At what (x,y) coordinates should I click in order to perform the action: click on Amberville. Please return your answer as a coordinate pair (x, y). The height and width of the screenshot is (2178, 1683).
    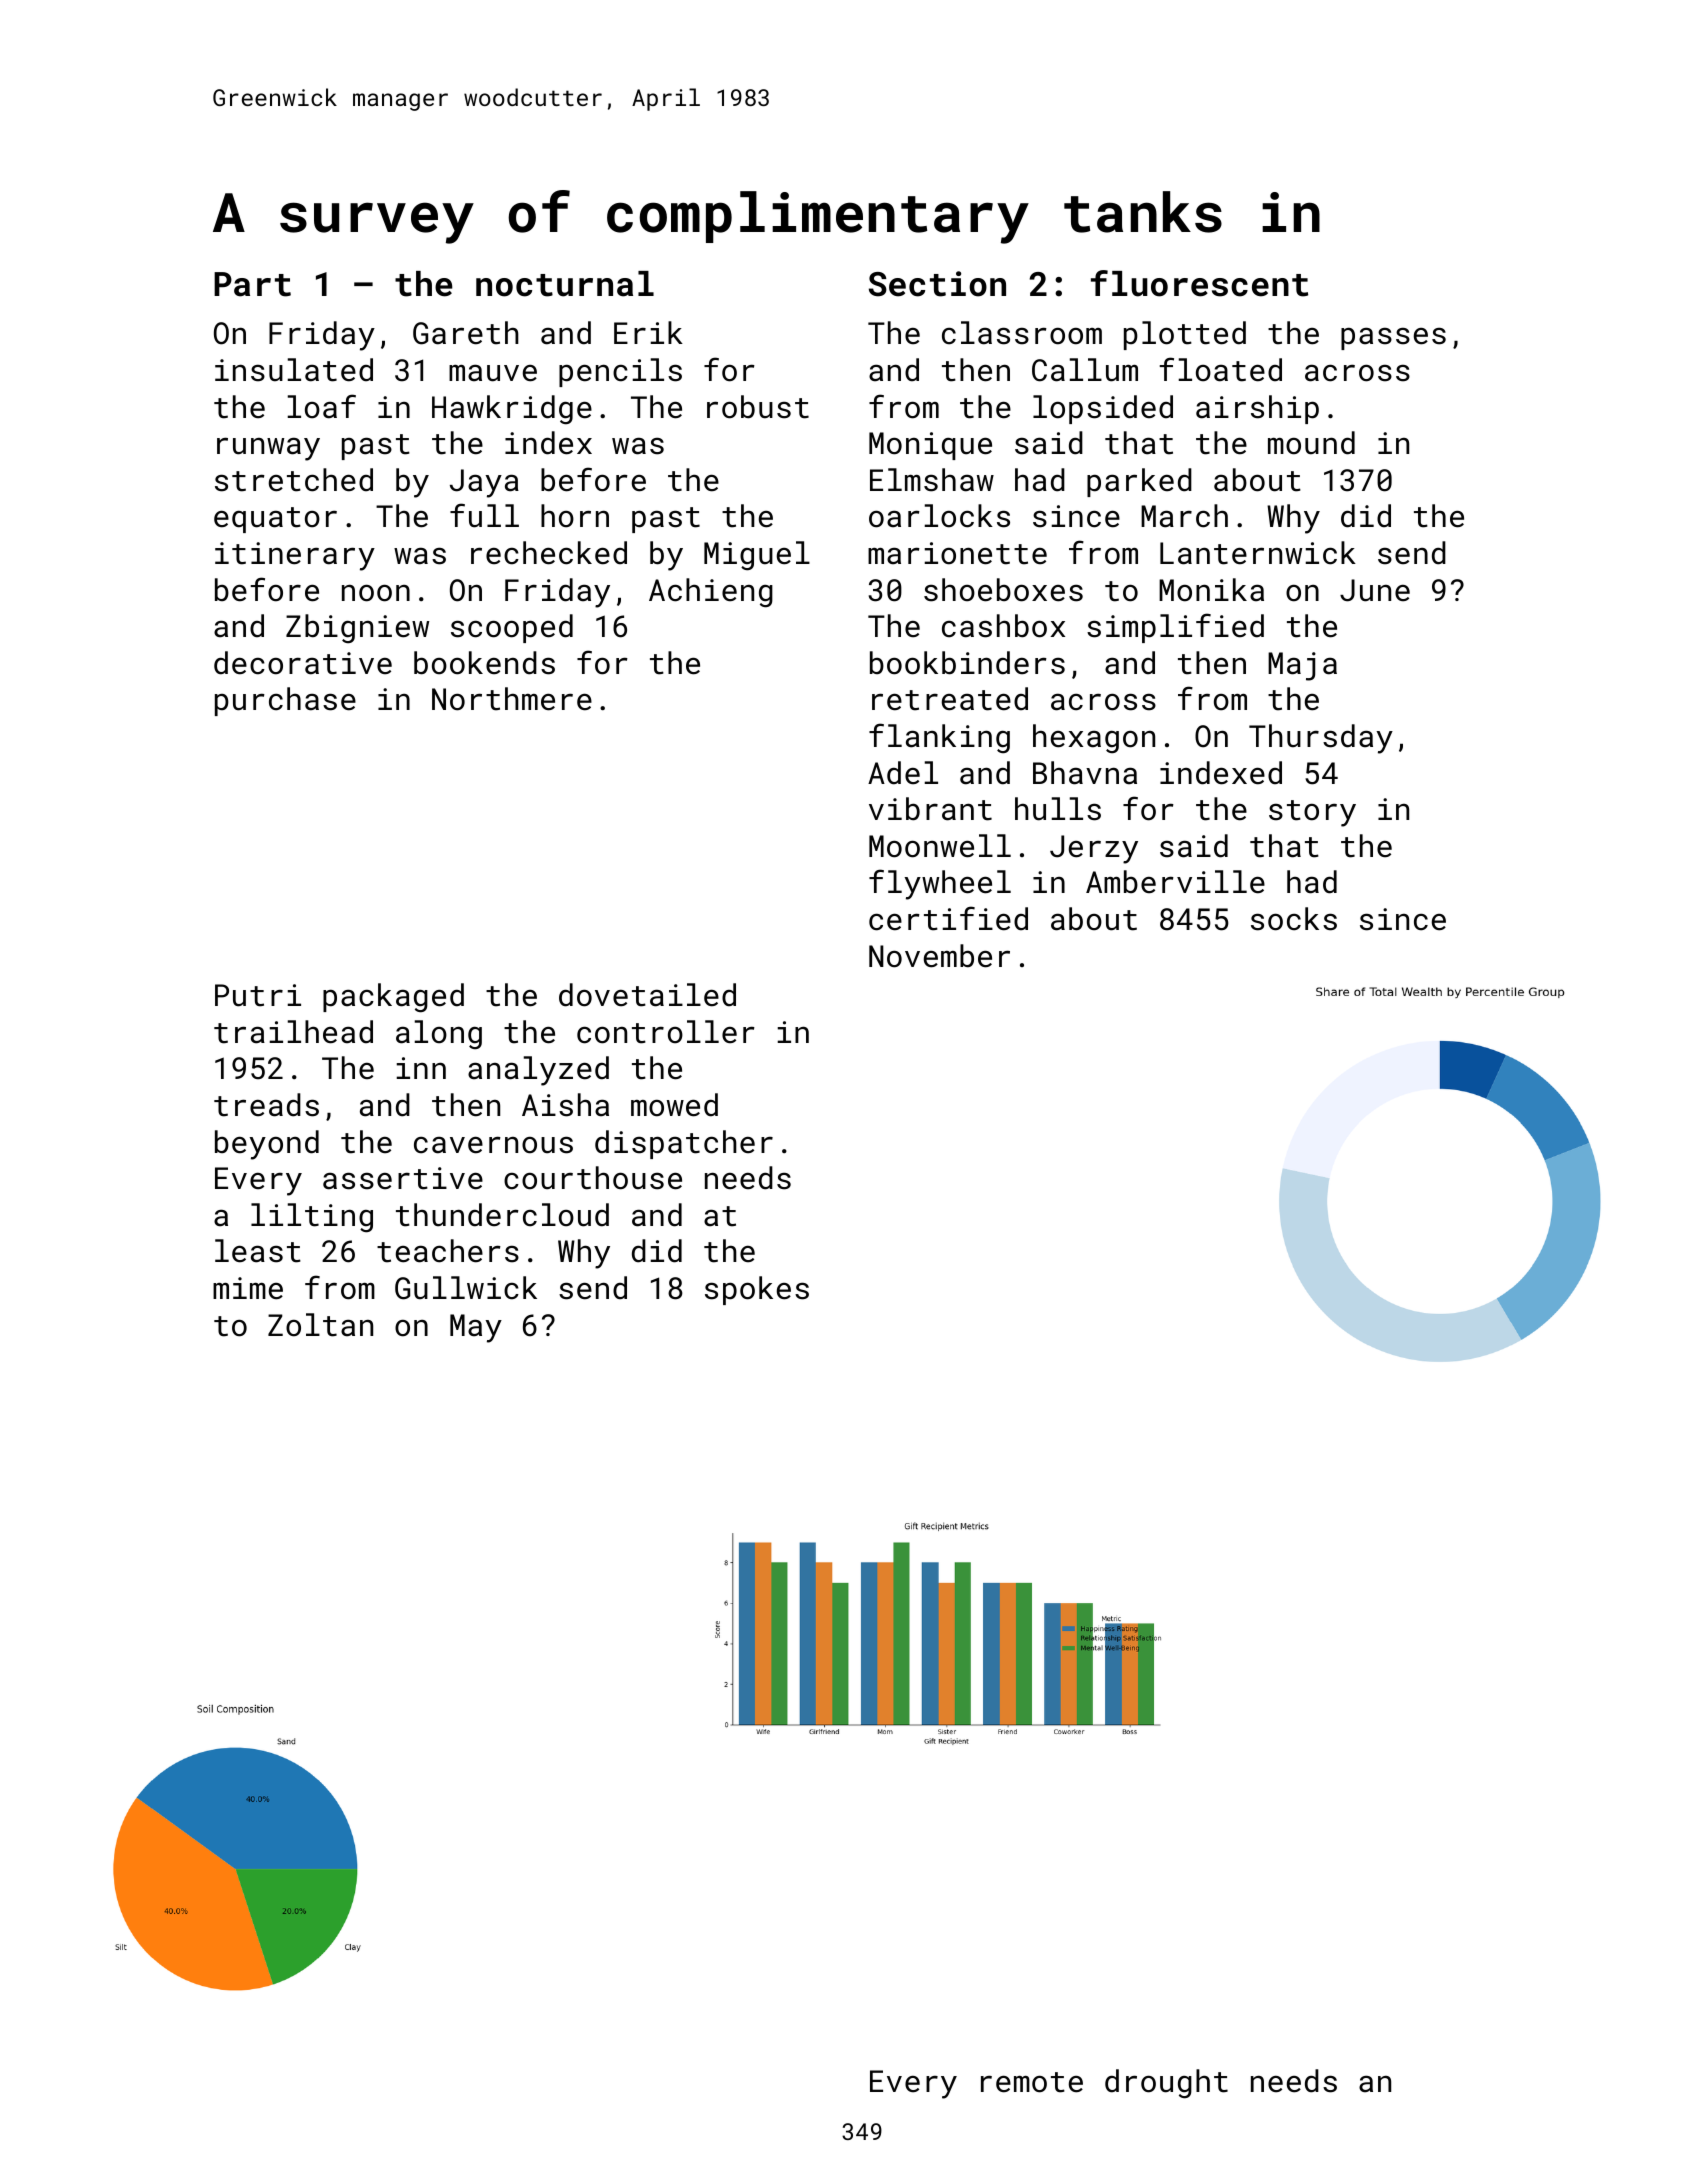
    Looking at the image, I should click on (1175, 882).
